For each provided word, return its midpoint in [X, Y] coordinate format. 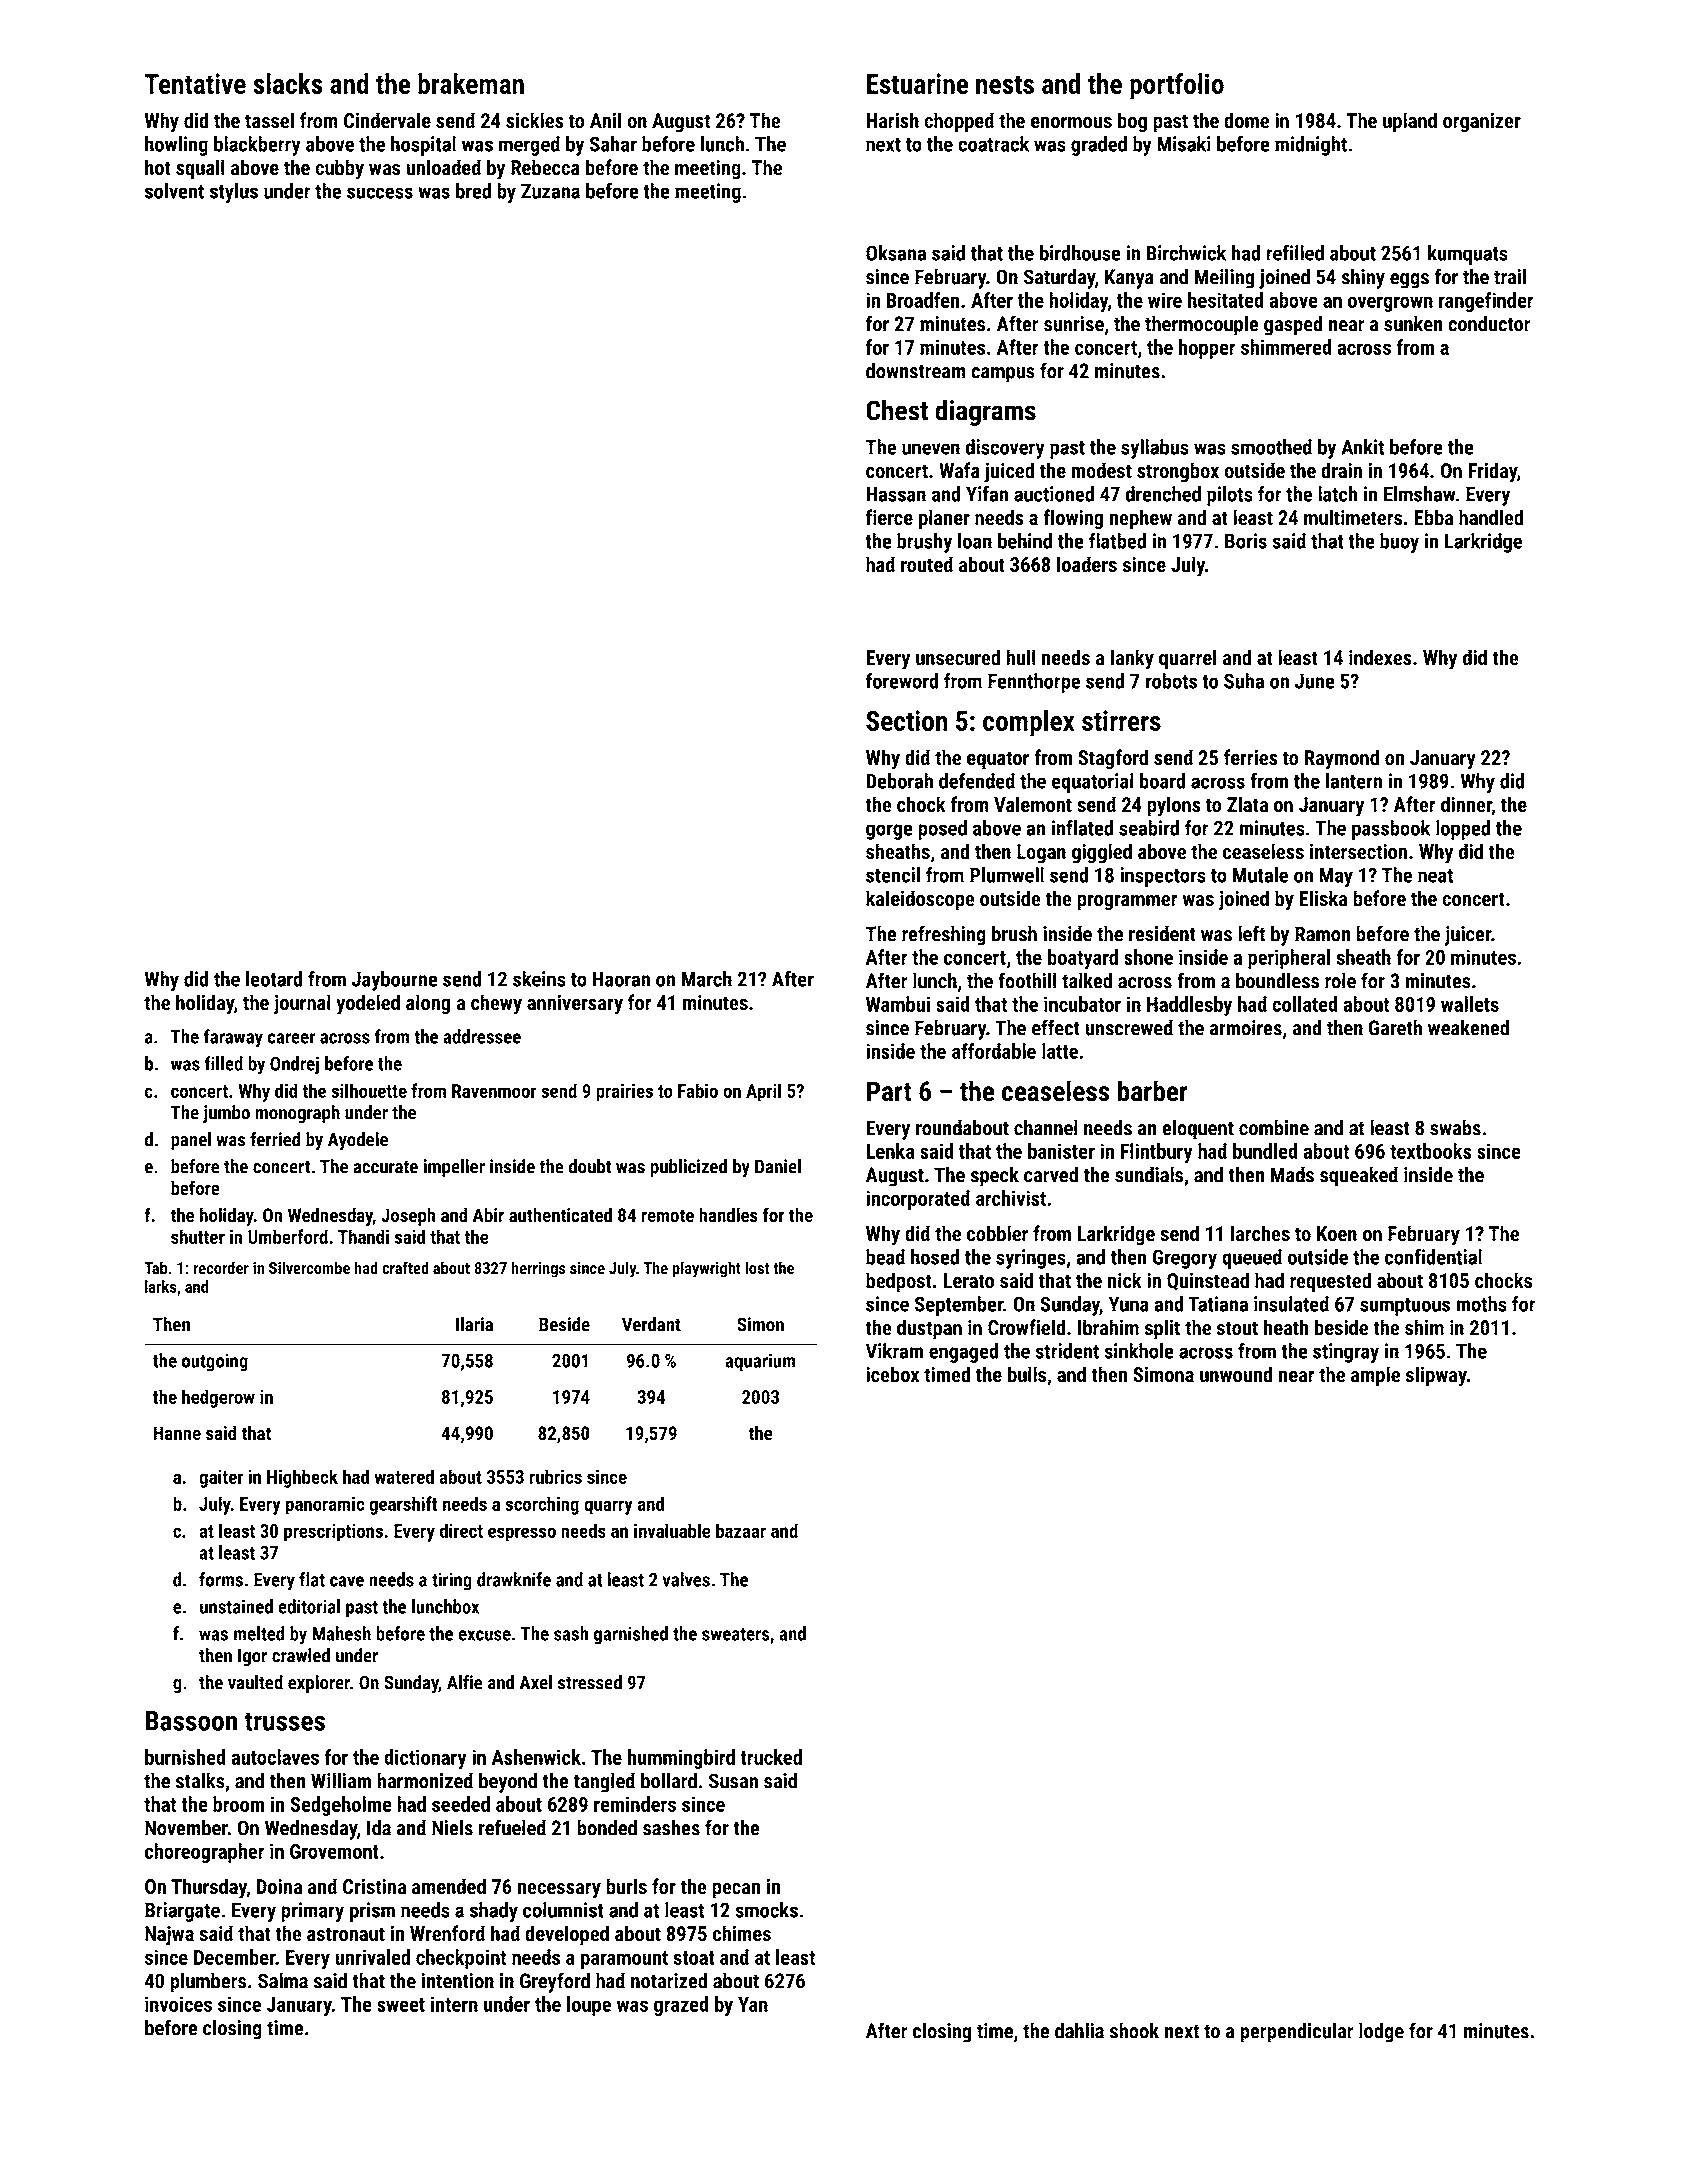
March [707, 979]
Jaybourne [395, 981]
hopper [1207, 349]
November [186, 1827]
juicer [1467, 936]
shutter [198, 1236]
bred [473, 191]
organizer [1482, 122]
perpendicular [1297, 2032]
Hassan [896, 494]
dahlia [1079, 2030]
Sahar [613, 144]
